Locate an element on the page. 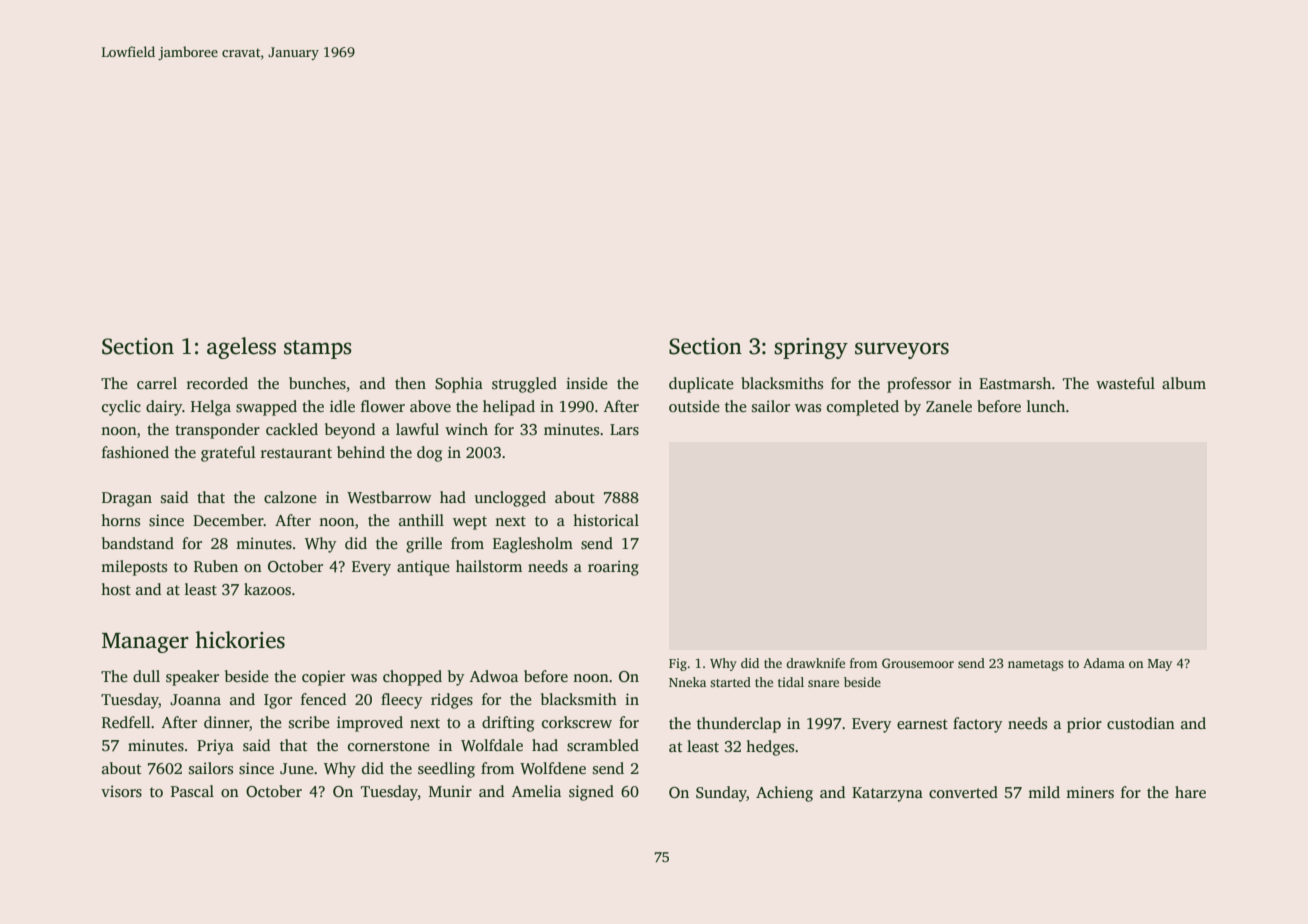  hickories is located at coordinates (240, 640).
